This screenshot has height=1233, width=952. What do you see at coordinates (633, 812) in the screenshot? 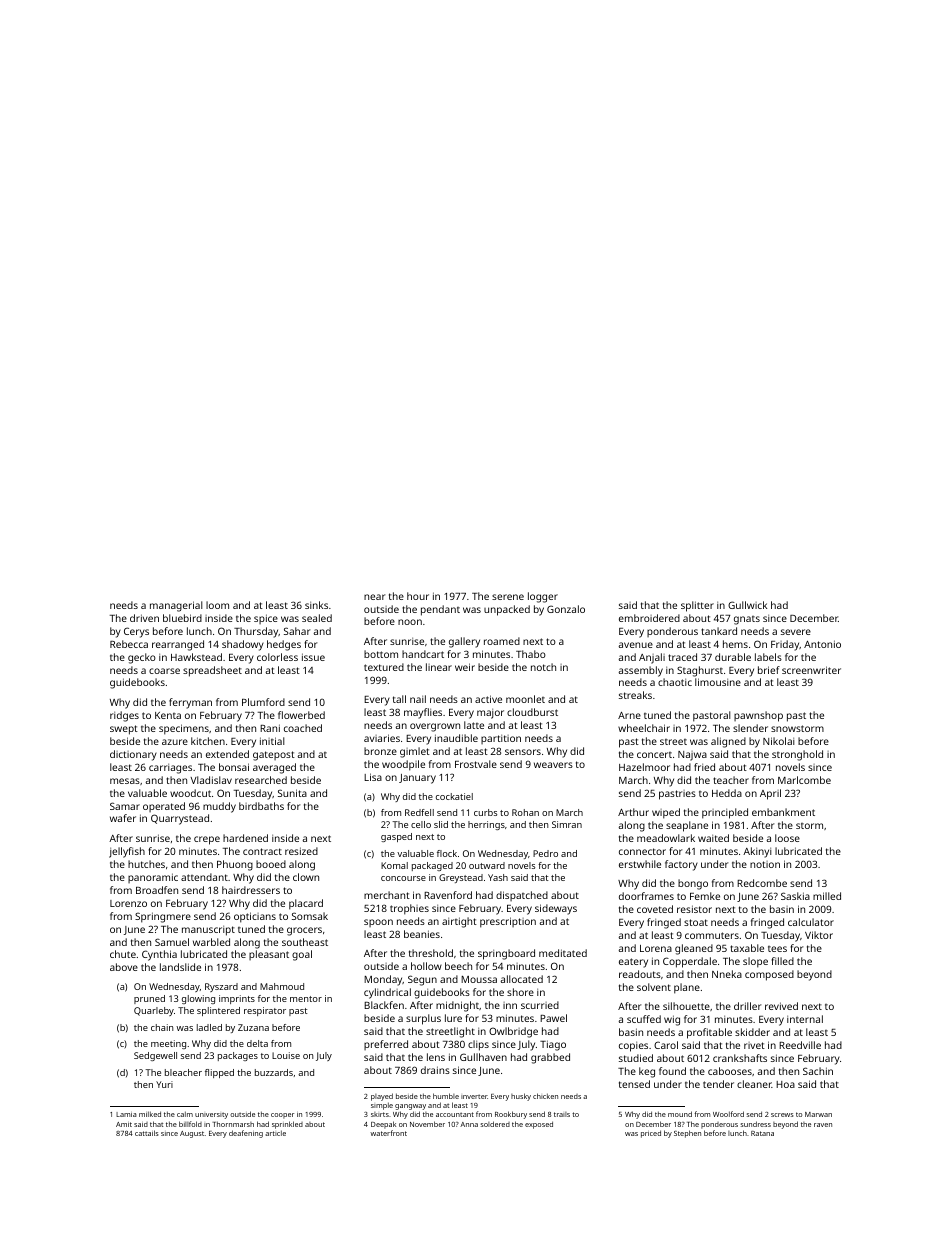
I see `Arthur` at bounding box center [633, 812].
